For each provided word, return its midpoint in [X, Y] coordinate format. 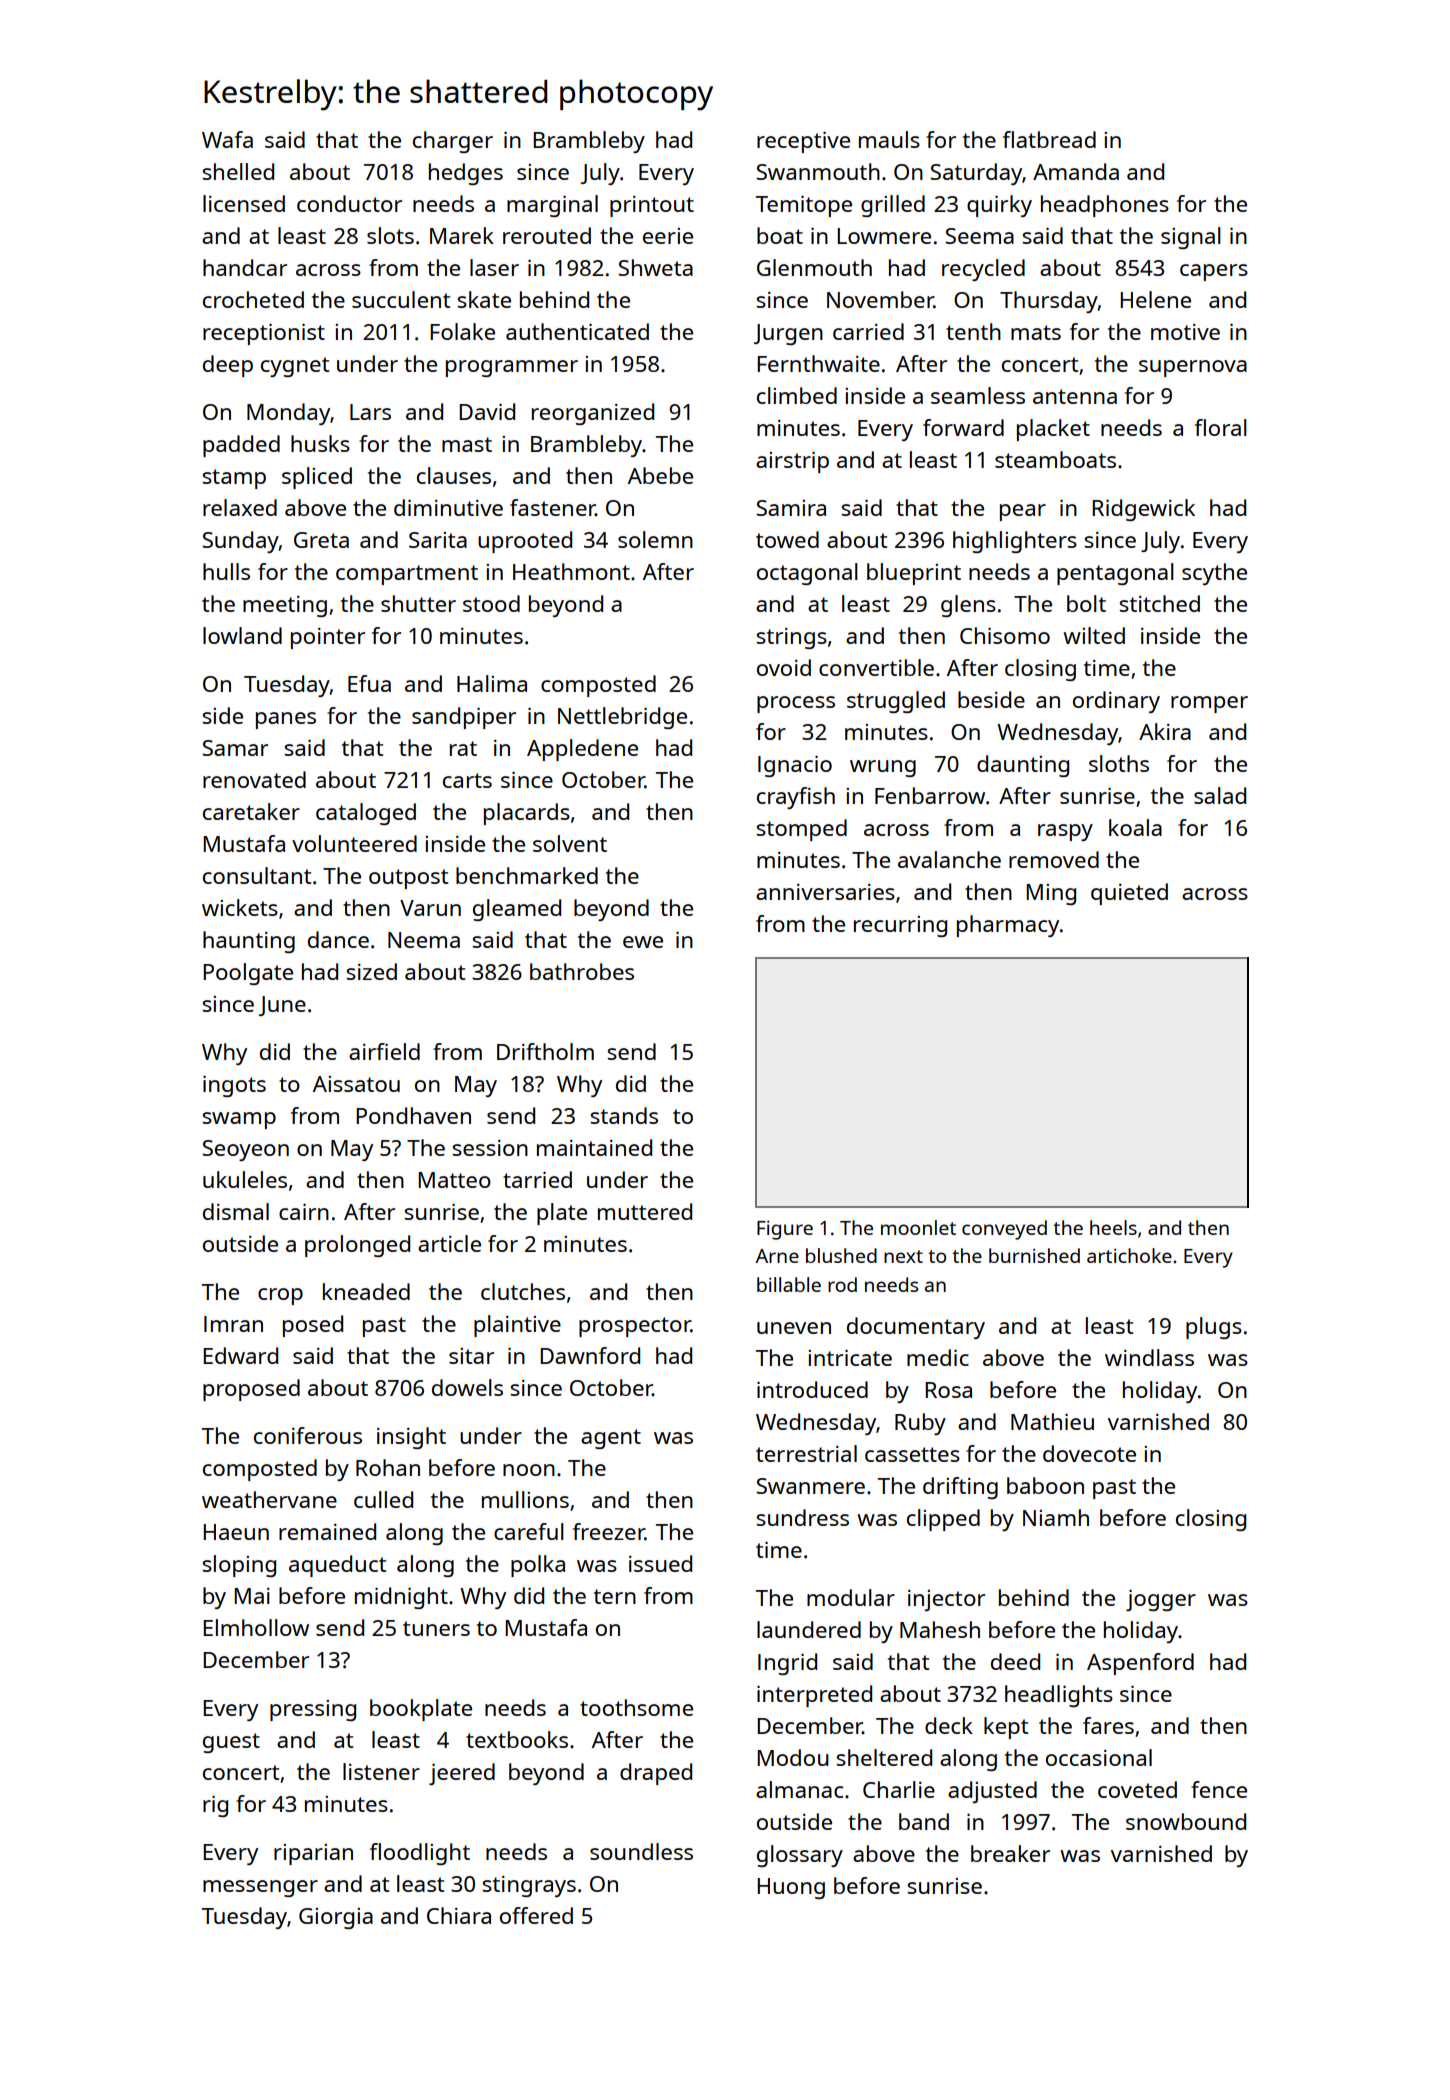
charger [453, 142]
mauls [889, 139]
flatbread [1049, 139]
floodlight [420, 1854]
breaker [1010, 1853]
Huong [791, 1888]
